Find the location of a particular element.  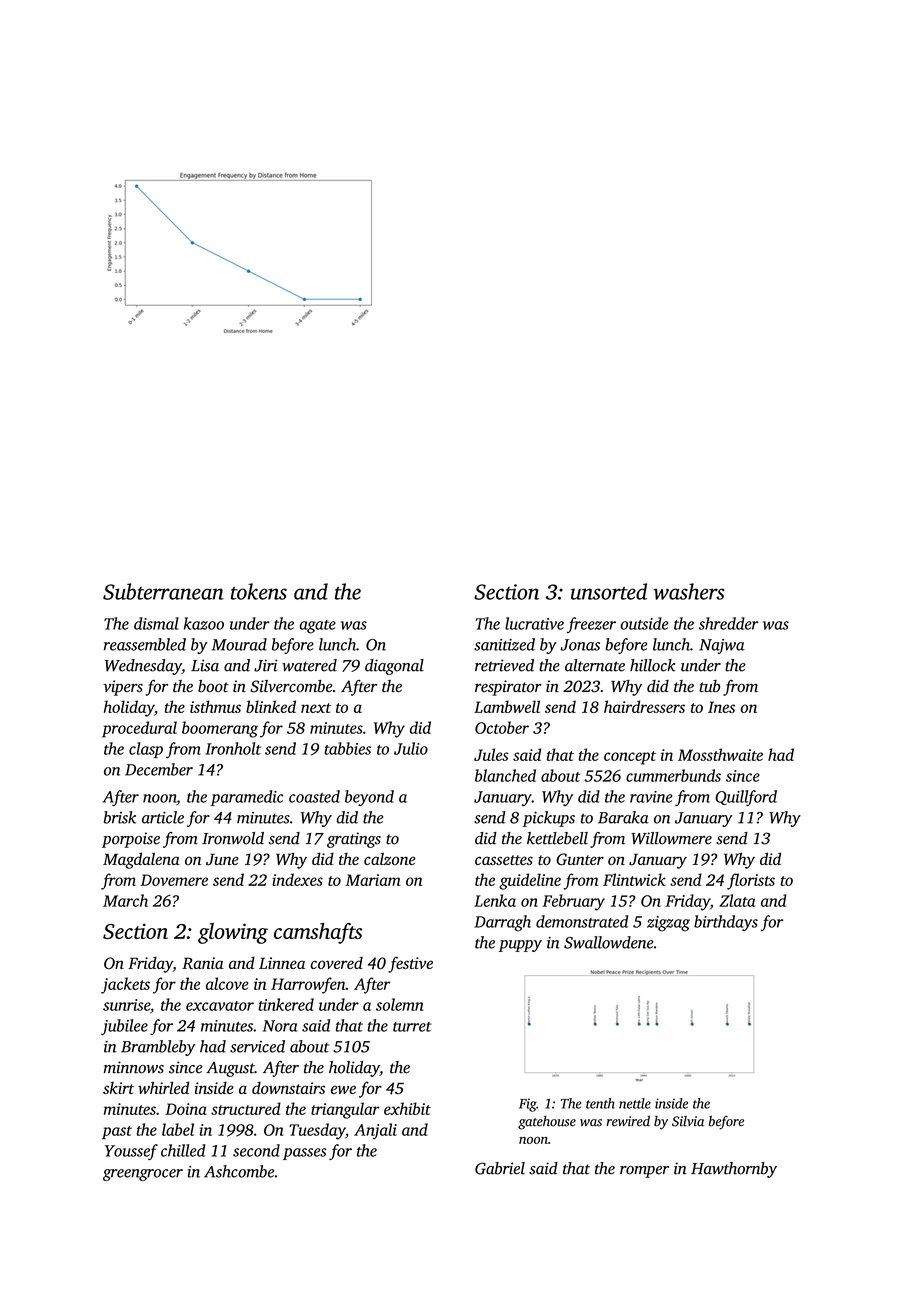

exhibit is located at coordinates (407, 1108).
